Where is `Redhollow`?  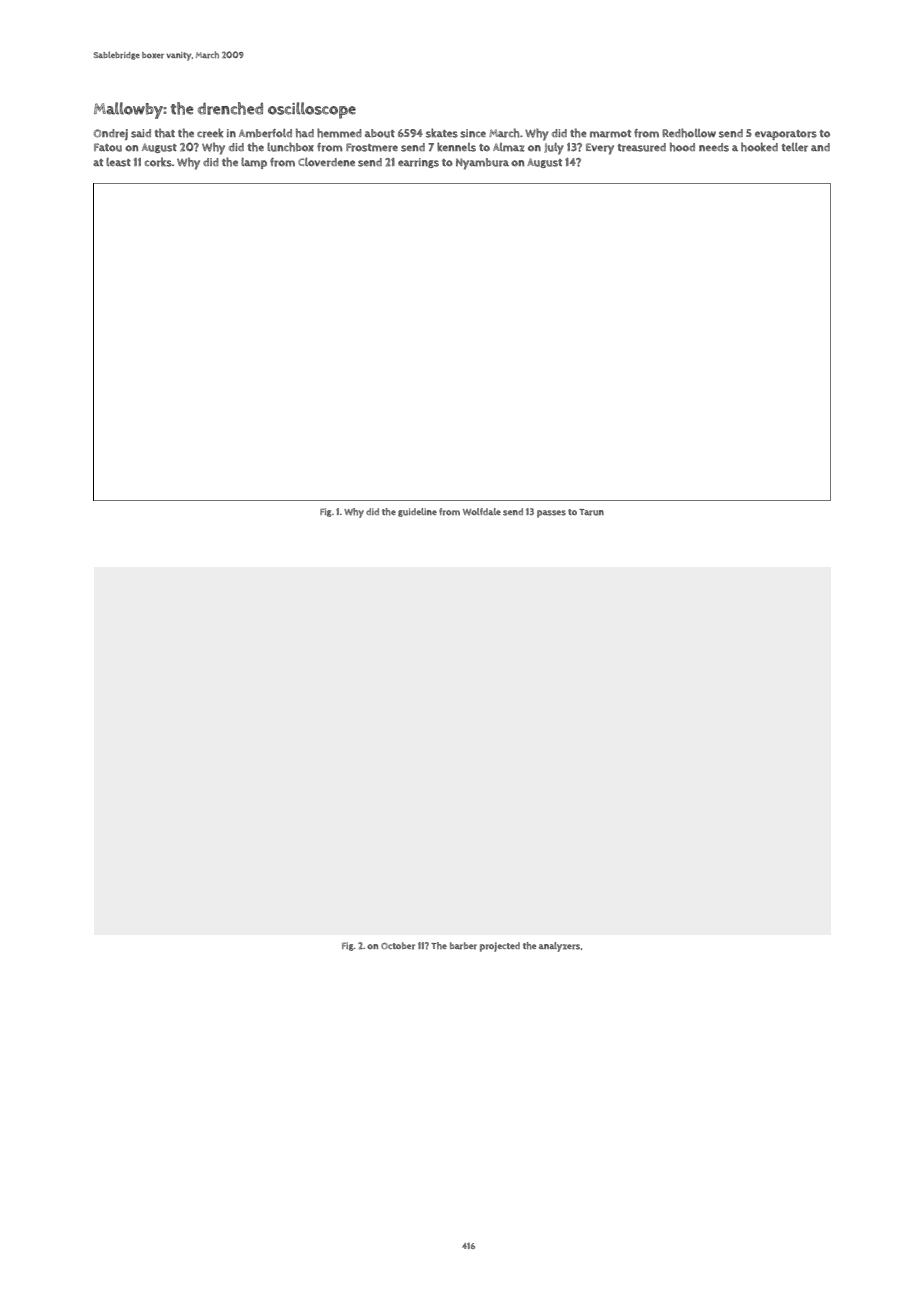 Redhollow is located at coordinates (689, 133).
